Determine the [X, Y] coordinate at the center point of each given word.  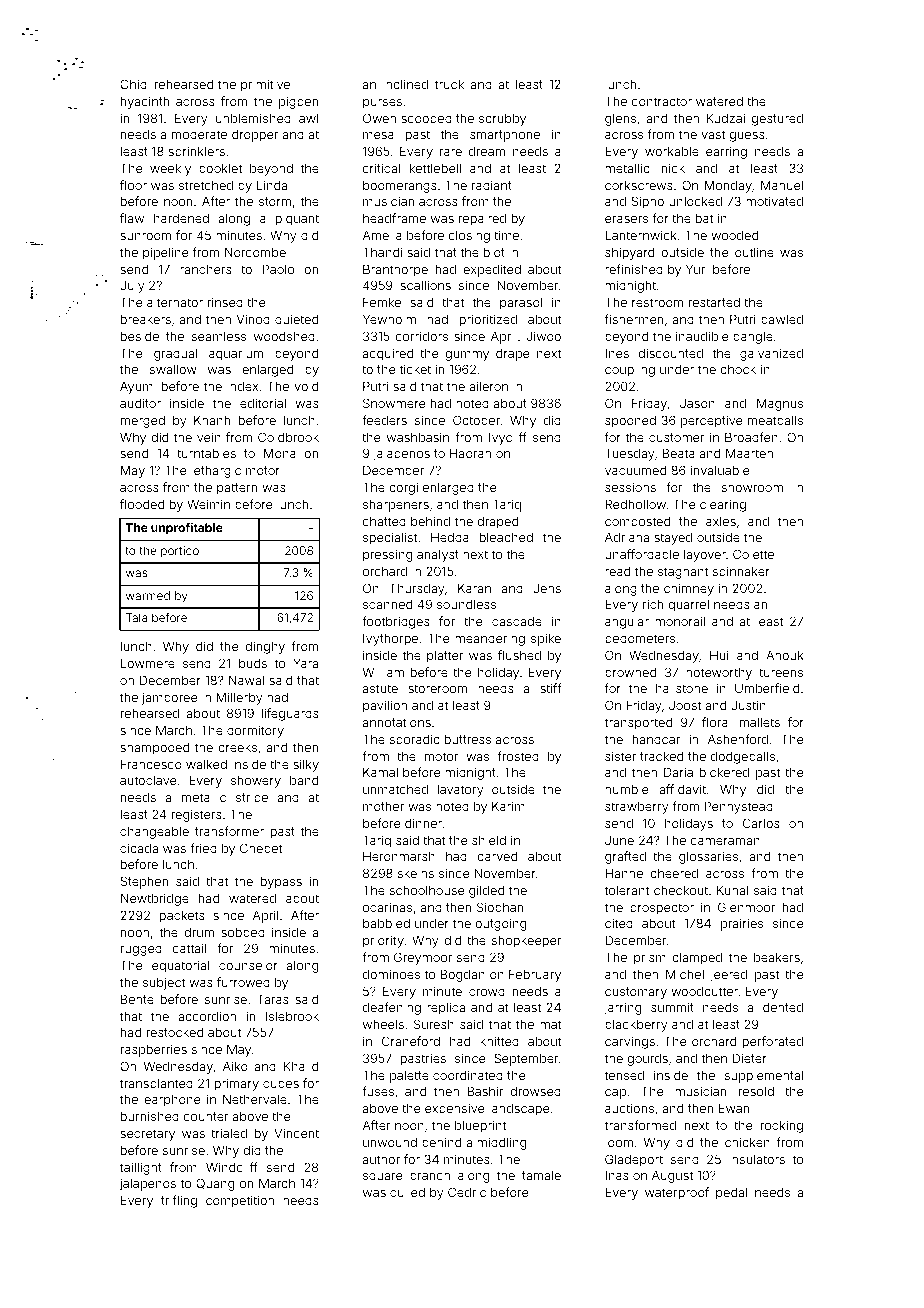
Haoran [470, 453]
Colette [753, 554]
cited [619, 923]
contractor [662, 101]
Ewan [734, 1108]
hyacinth [145, 102]
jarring [622, 1008]
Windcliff [232, 1167]
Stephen [144, 882]
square [382, 1178]
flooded [142, 504]
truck [449, 84]
